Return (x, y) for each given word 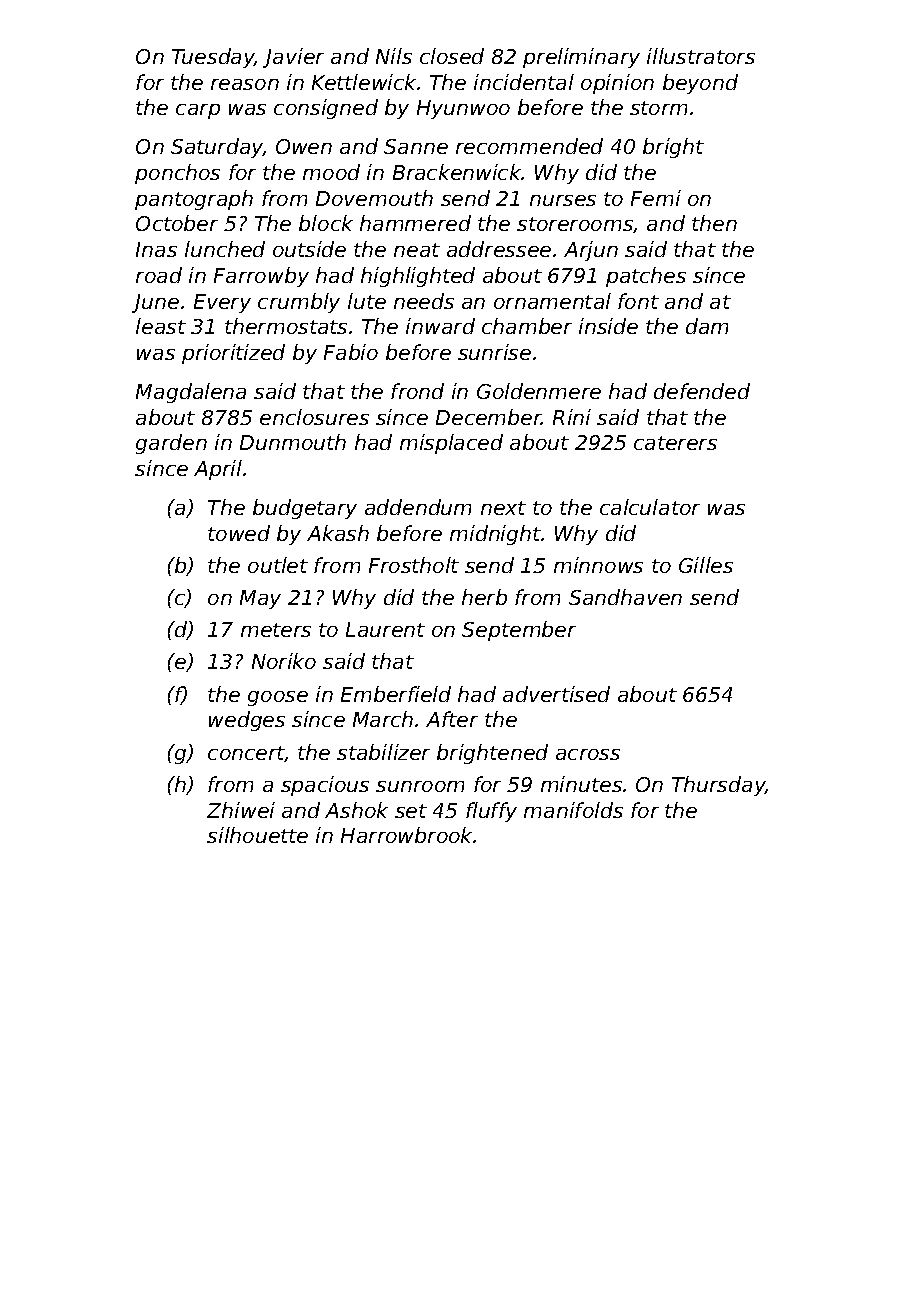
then (714, 223)
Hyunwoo (463, 109)
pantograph (194, 200)
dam (707, 326)
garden (171, 444)
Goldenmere (539, 391)
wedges (247, 721)
